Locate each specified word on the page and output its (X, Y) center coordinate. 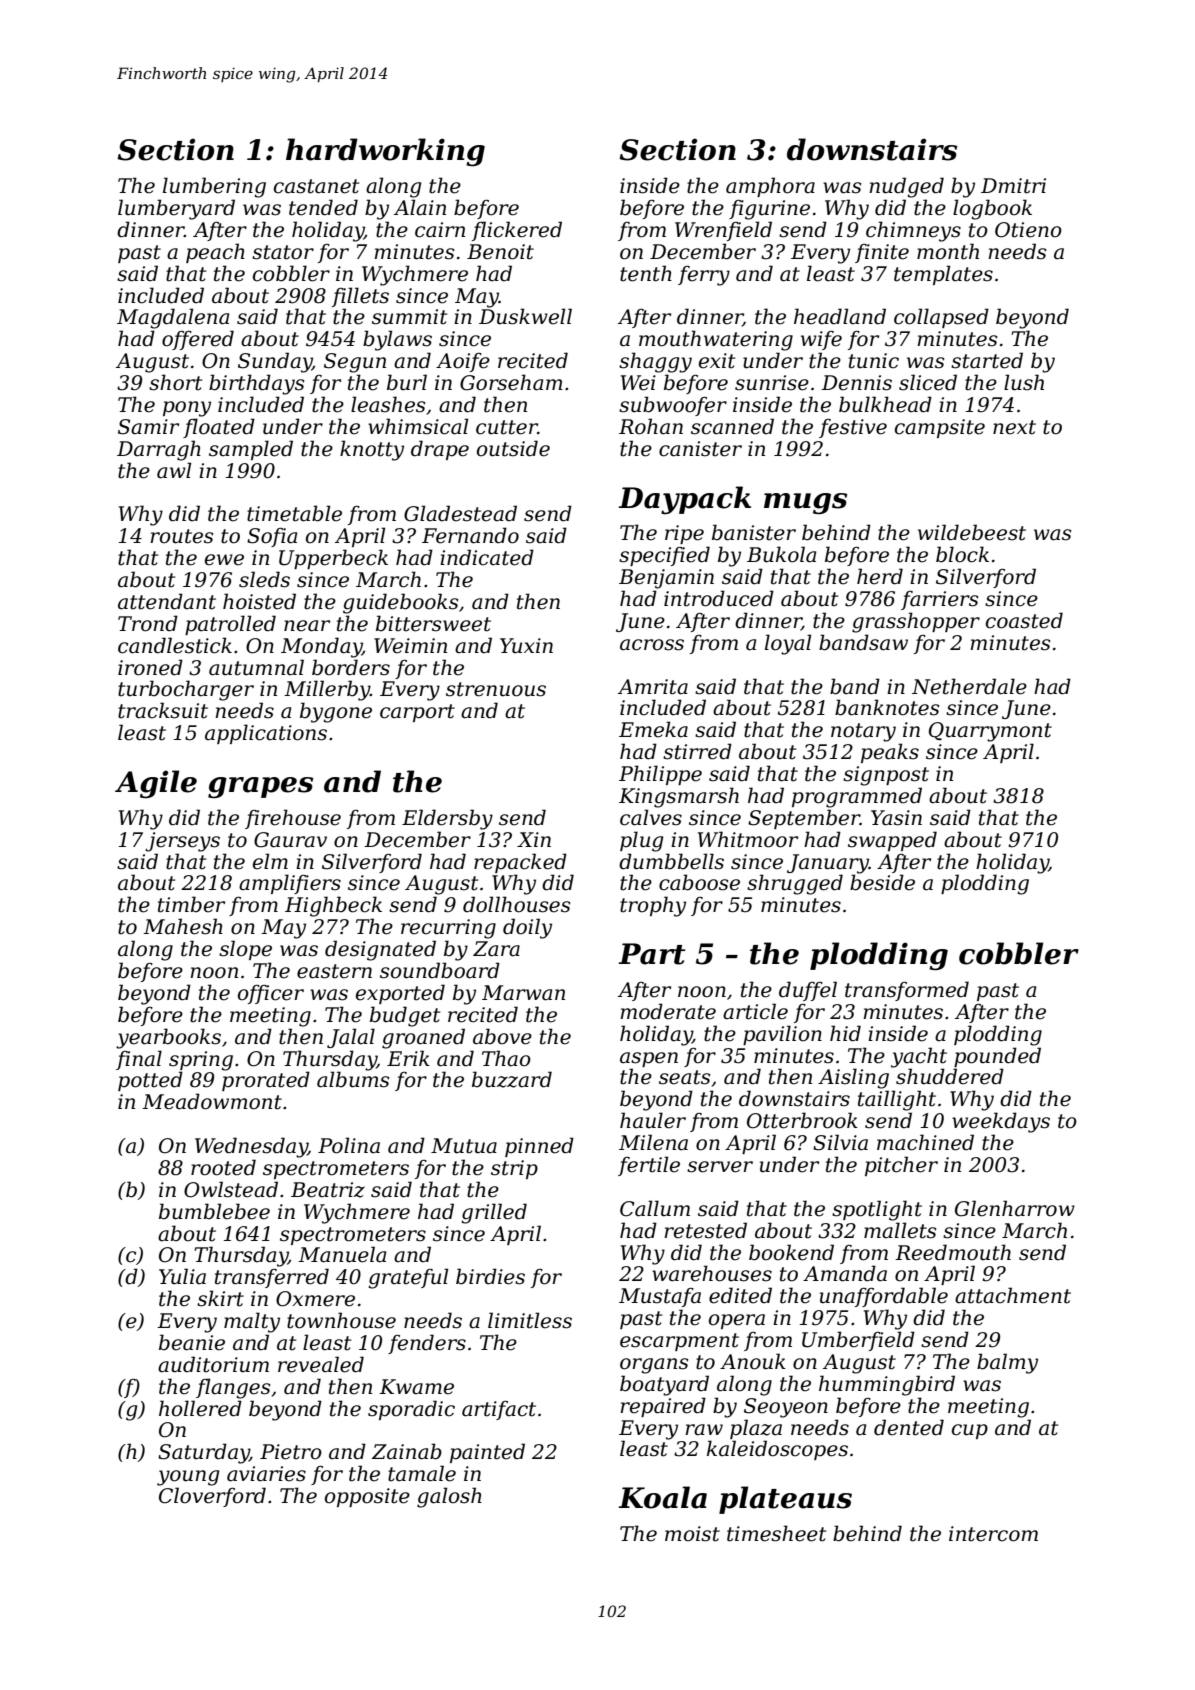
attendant (167, 601)
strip (514, 1169)
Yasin (896, 818)
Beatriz (328, 1190)
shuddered (950, 1076)
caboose (699, 882)
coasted (1024, 620)
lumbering (214, 187)
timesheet (776, 1533)
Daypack (684, 500)
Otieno (1028, 230)
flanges (233, 1388)
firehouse (293, 819)
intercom (993, 1534)
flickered (517, 231)
